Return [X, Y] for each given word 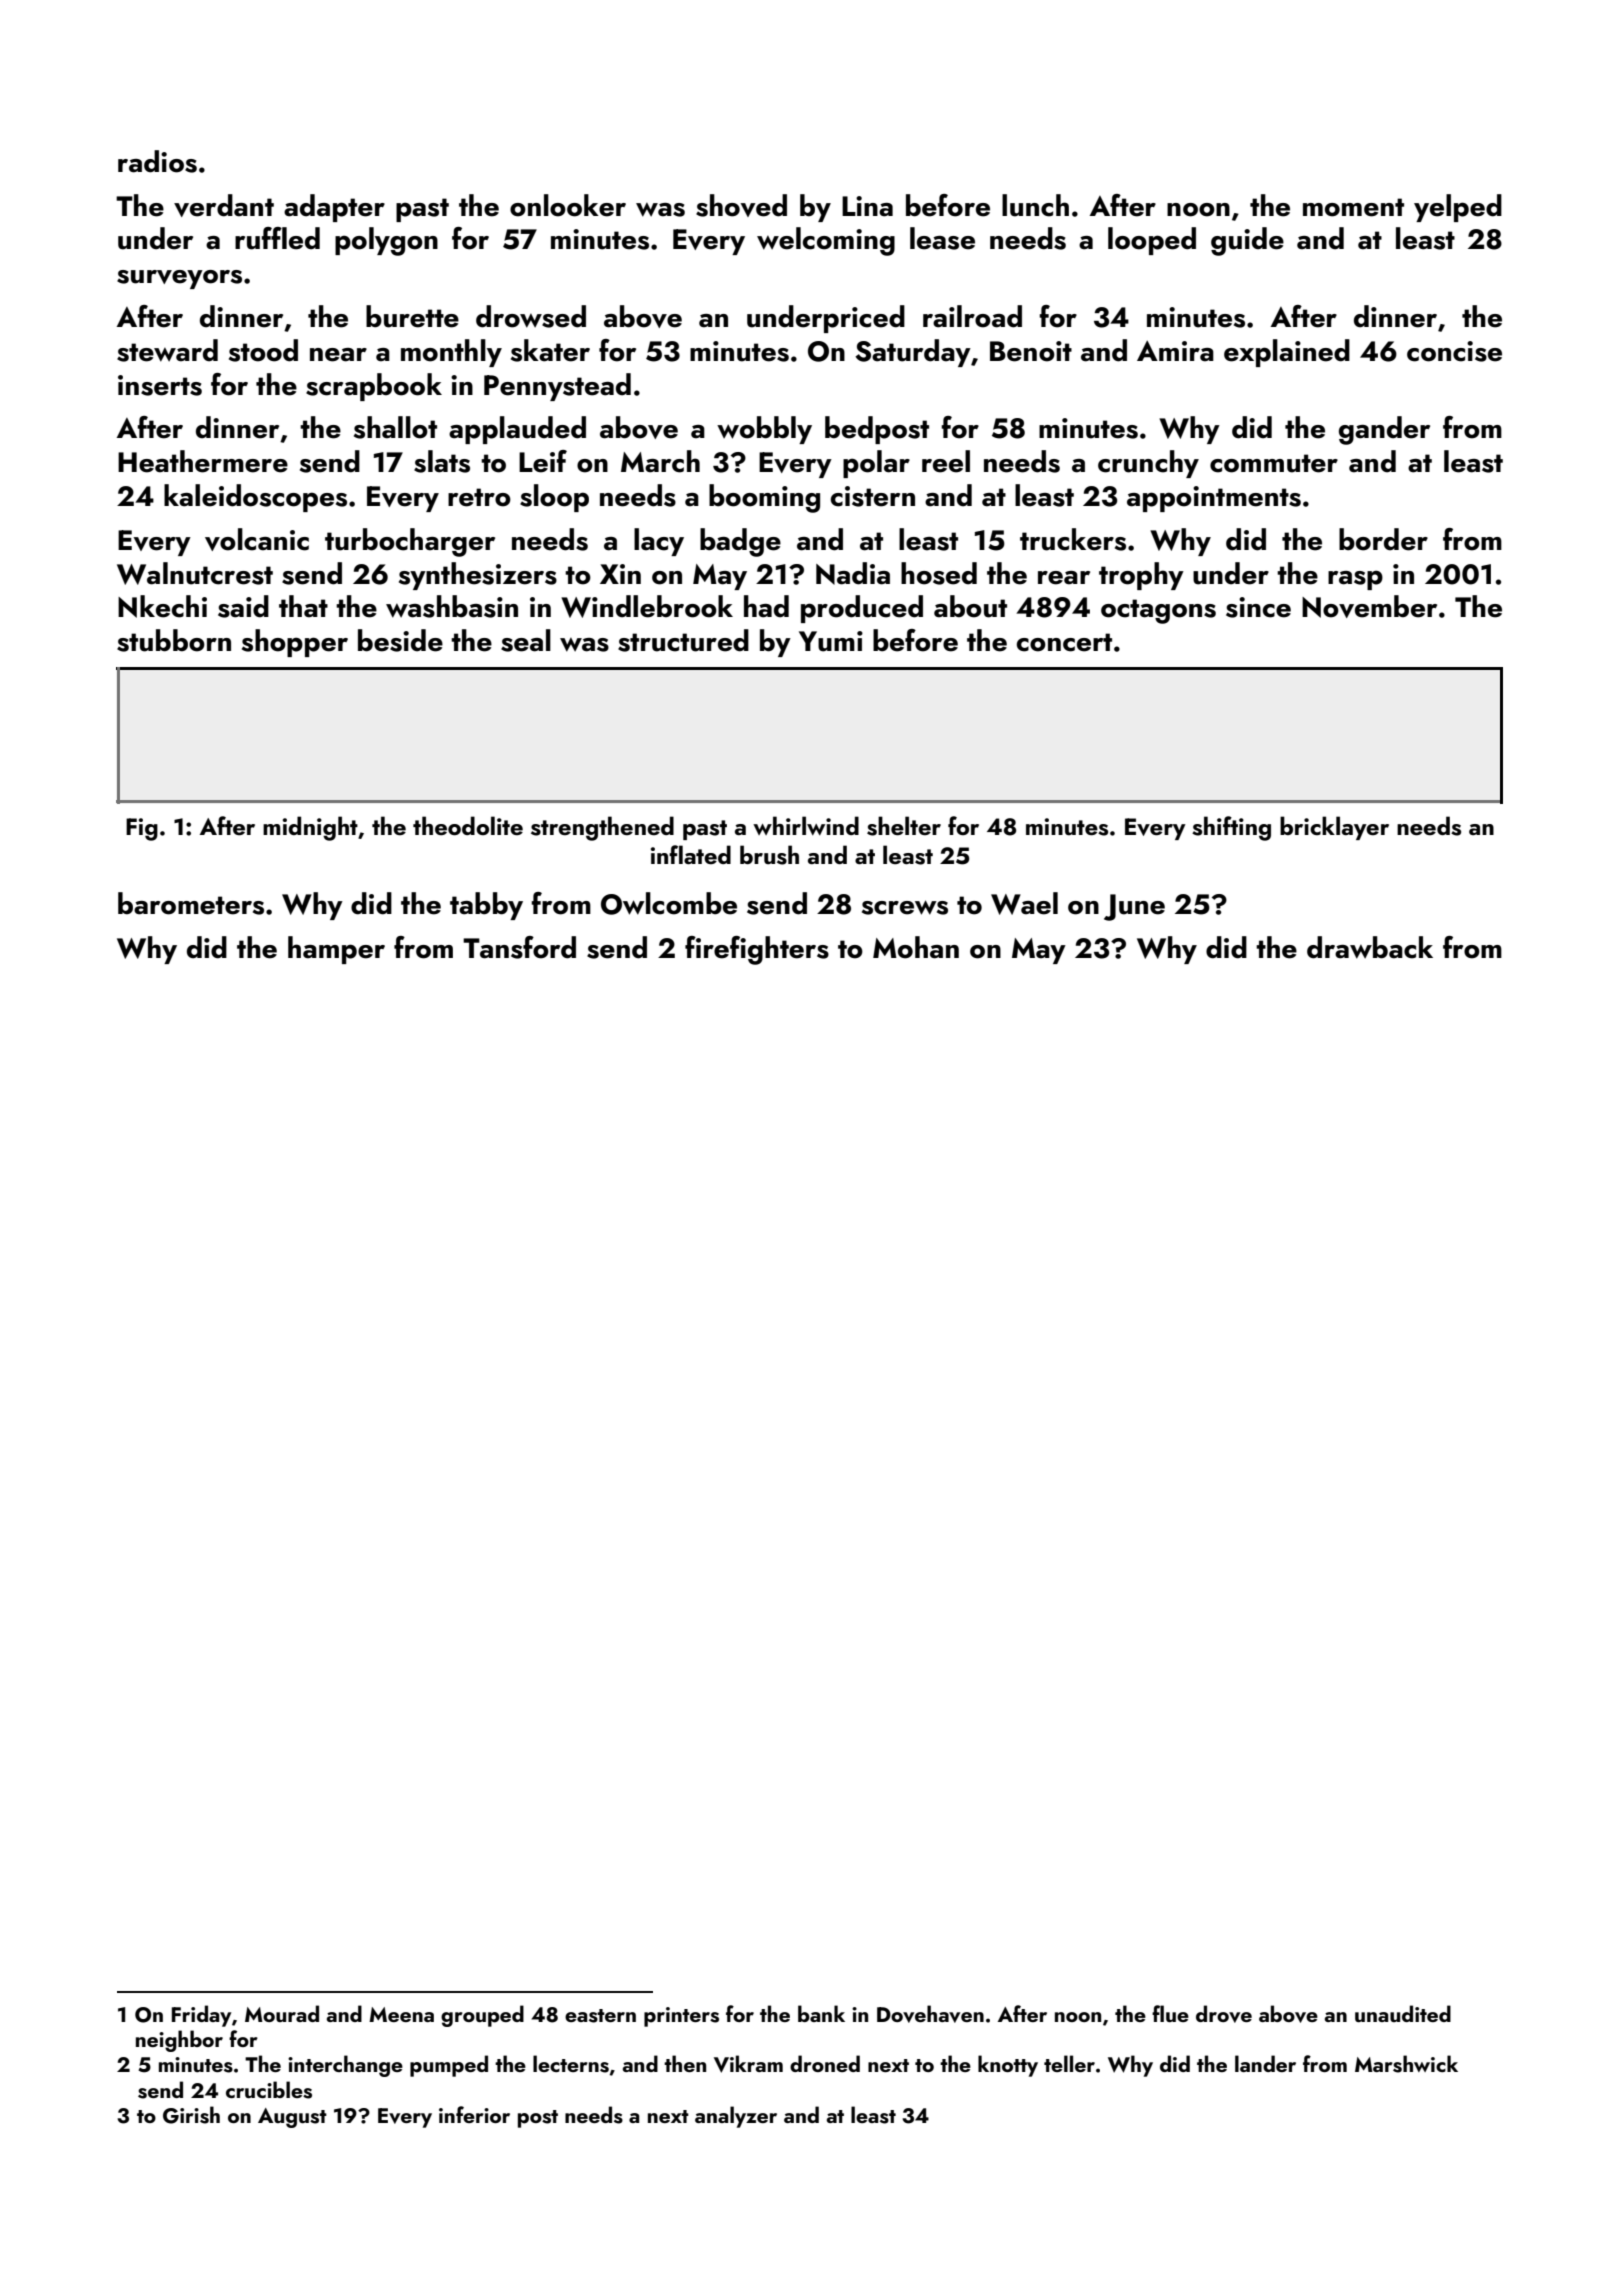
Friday [201, 2016]
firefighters [757, 950]
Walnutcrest [195, 573]
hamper [336, 950]
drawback [1370, 947]
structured [683, 640]
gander [1384, 430]
